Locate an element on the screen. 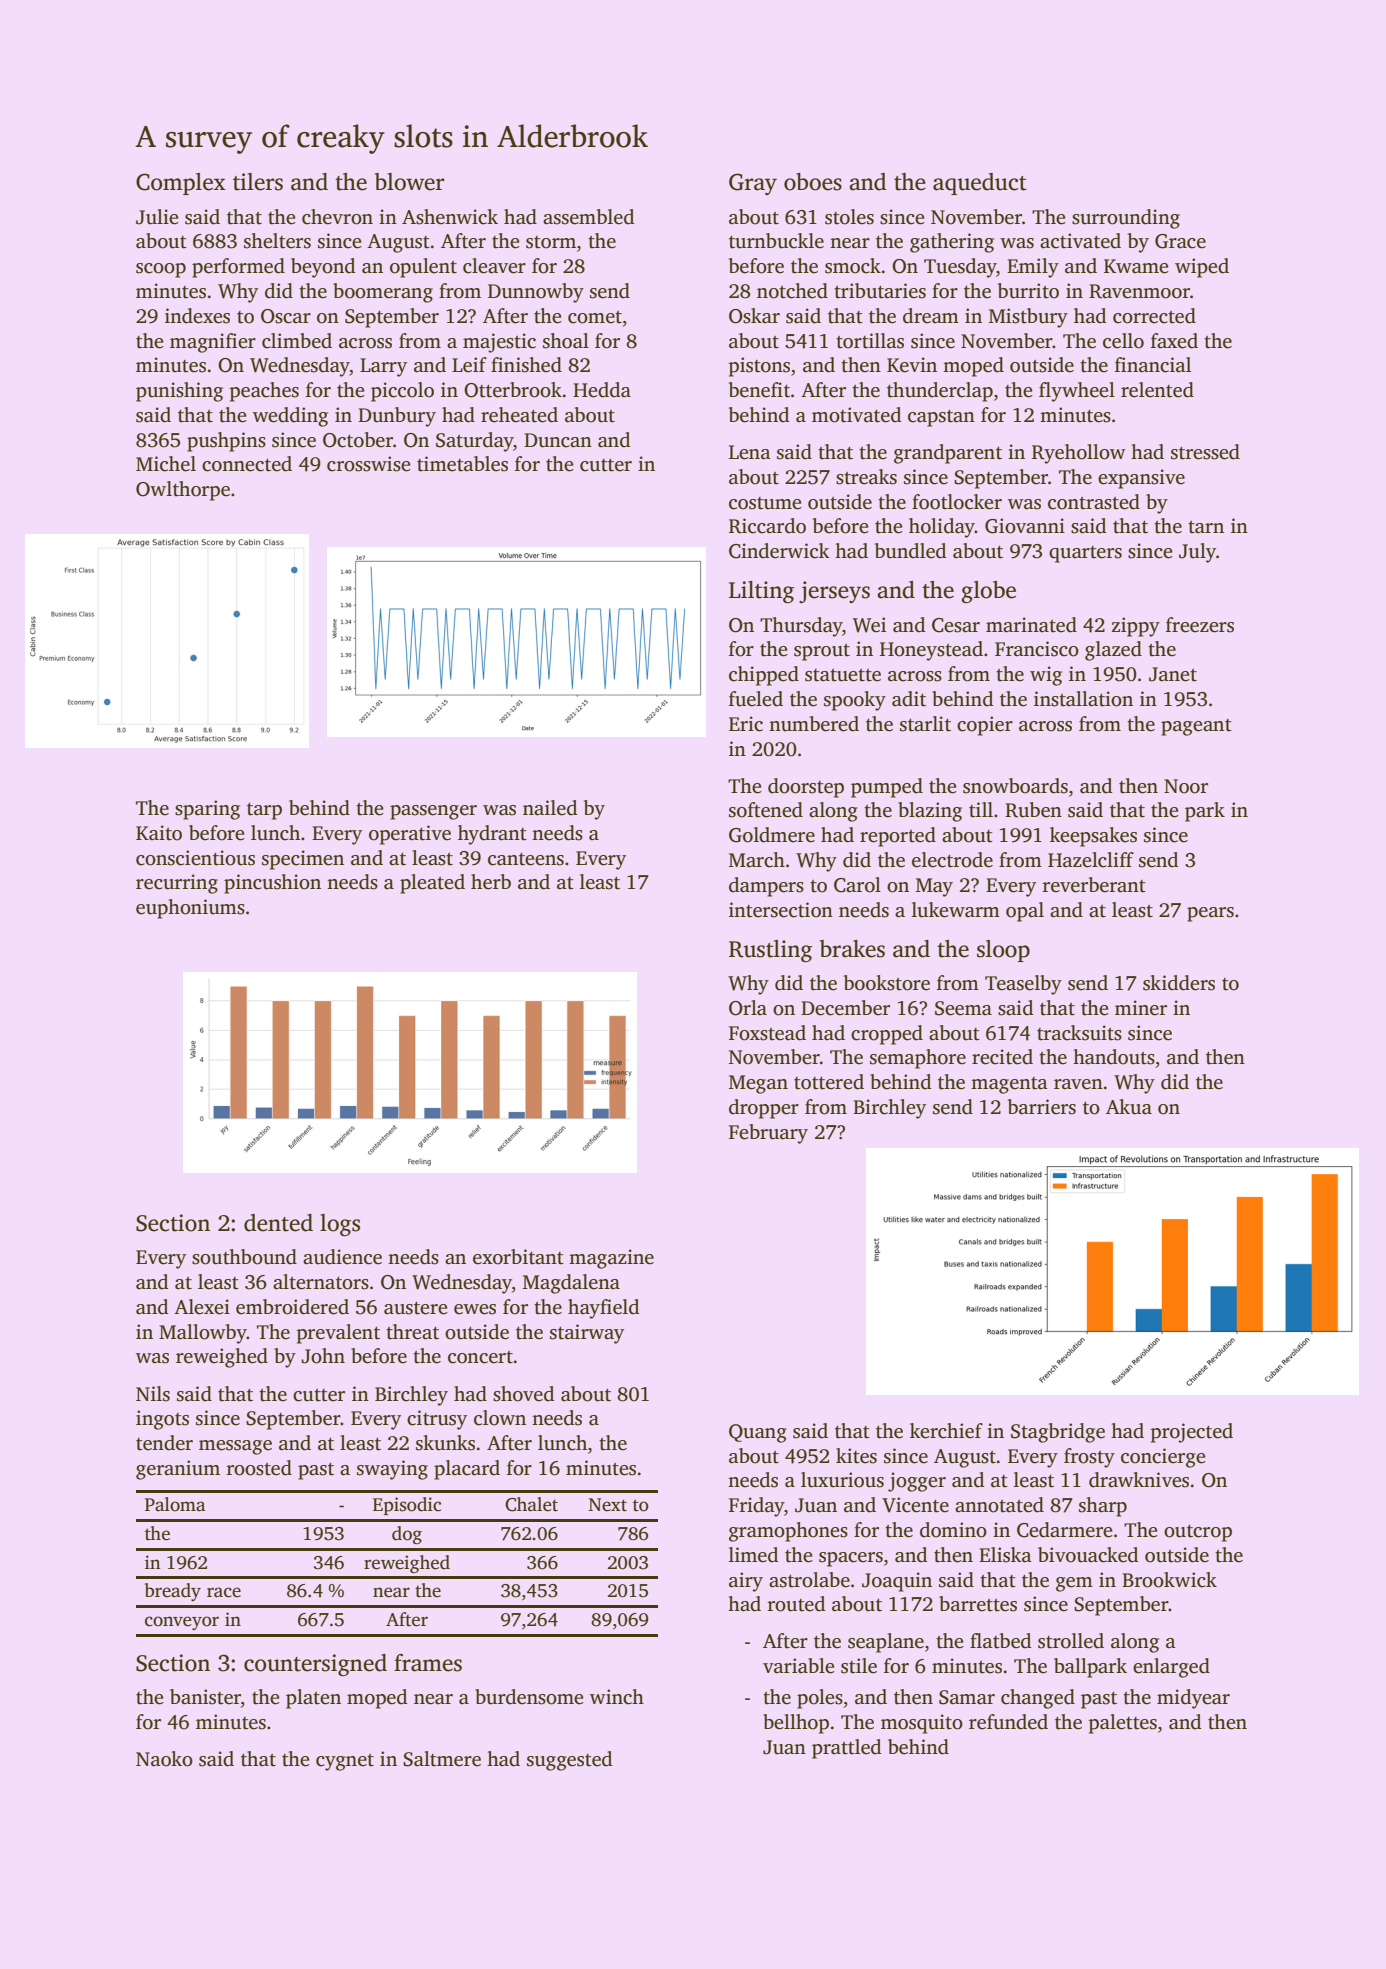 The height and width of the screenshot is (1969, 1386). sparing is located at coordinates (207, 810).
